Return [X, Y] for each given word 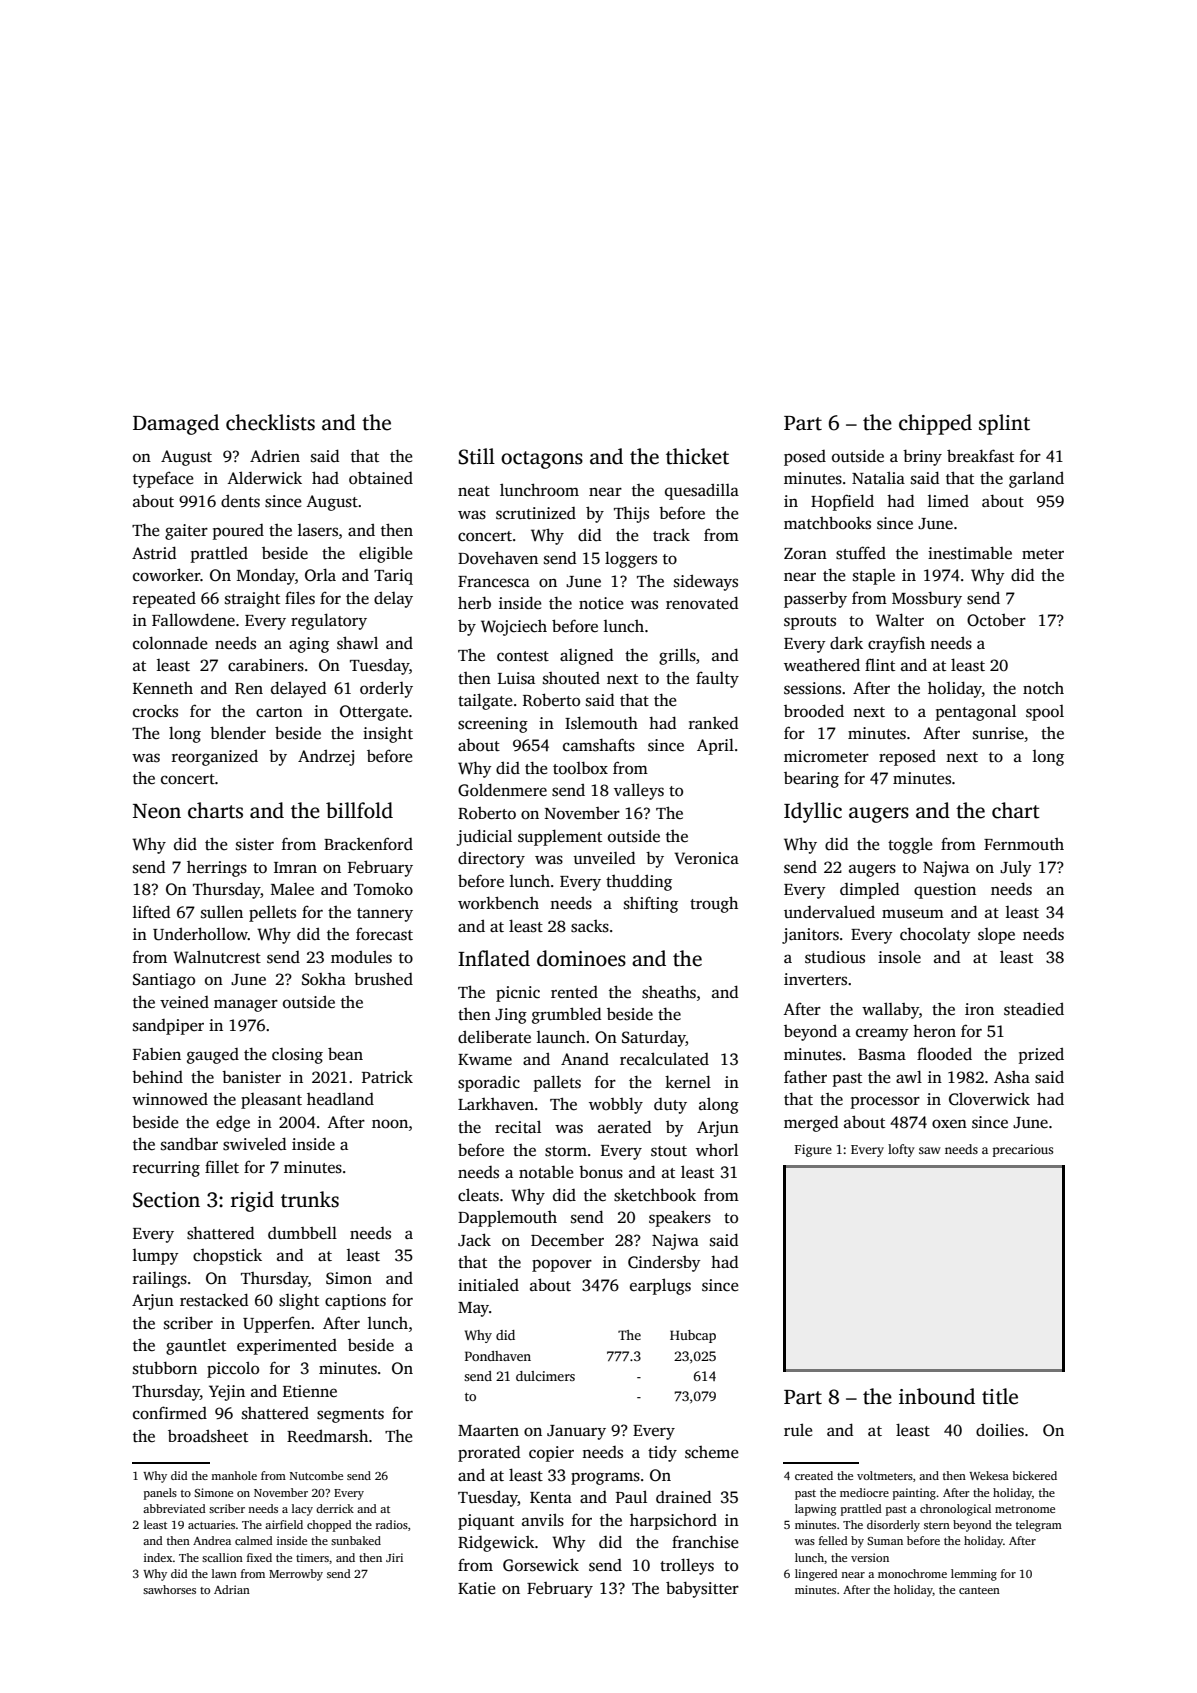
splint [1004, 424]
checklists [270, 422]
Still [476, 456]
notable [546, 1171]
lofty [901, 1150]
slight [299, 1301]
